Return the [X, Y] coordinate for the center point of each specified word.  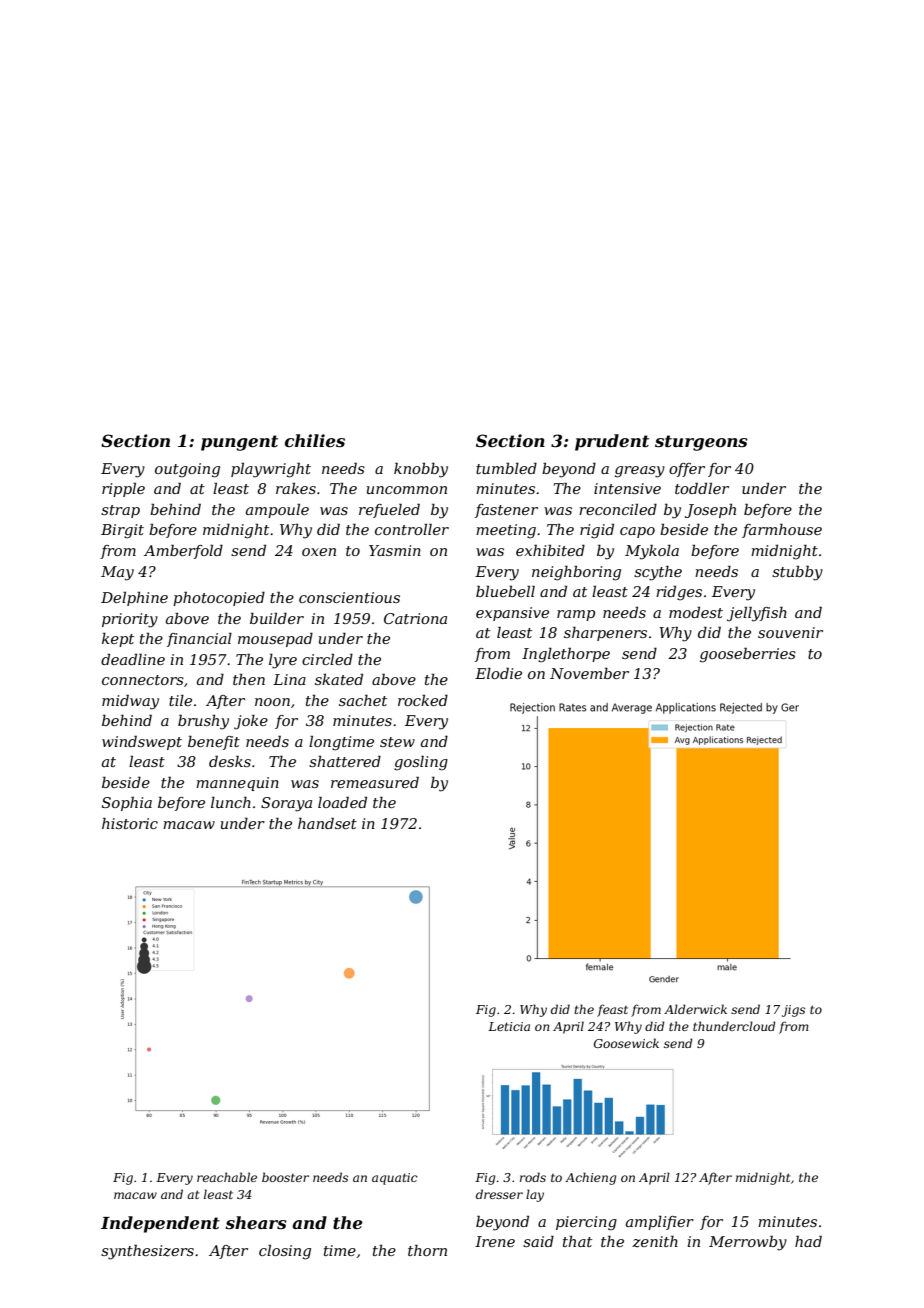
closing [285, 1252]
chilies [315, 440]
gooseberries [748, 655]
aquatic [395, 1179]
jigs [793, 1011]
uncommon [407, 490]
